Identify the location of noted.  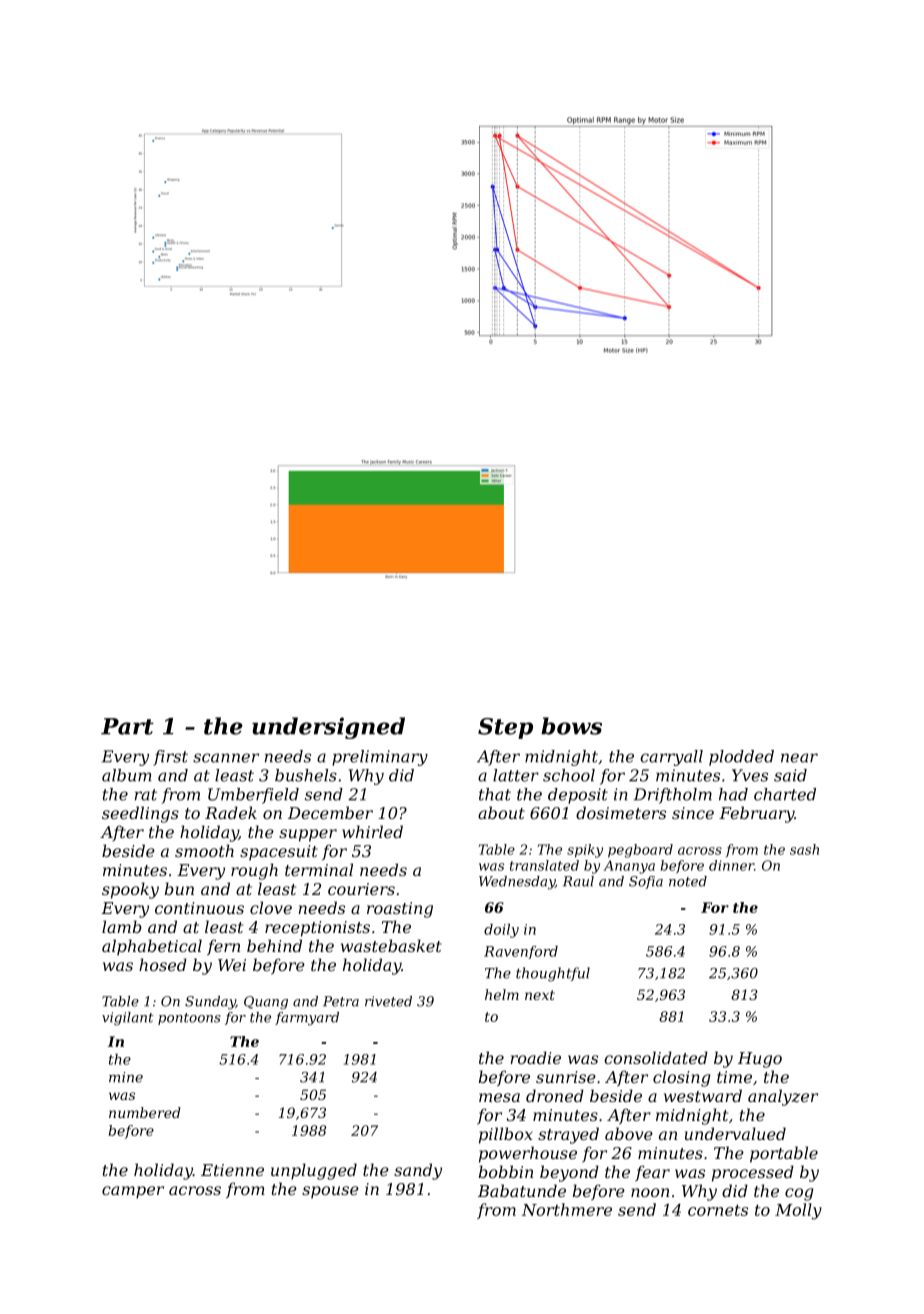
(688, 881).
